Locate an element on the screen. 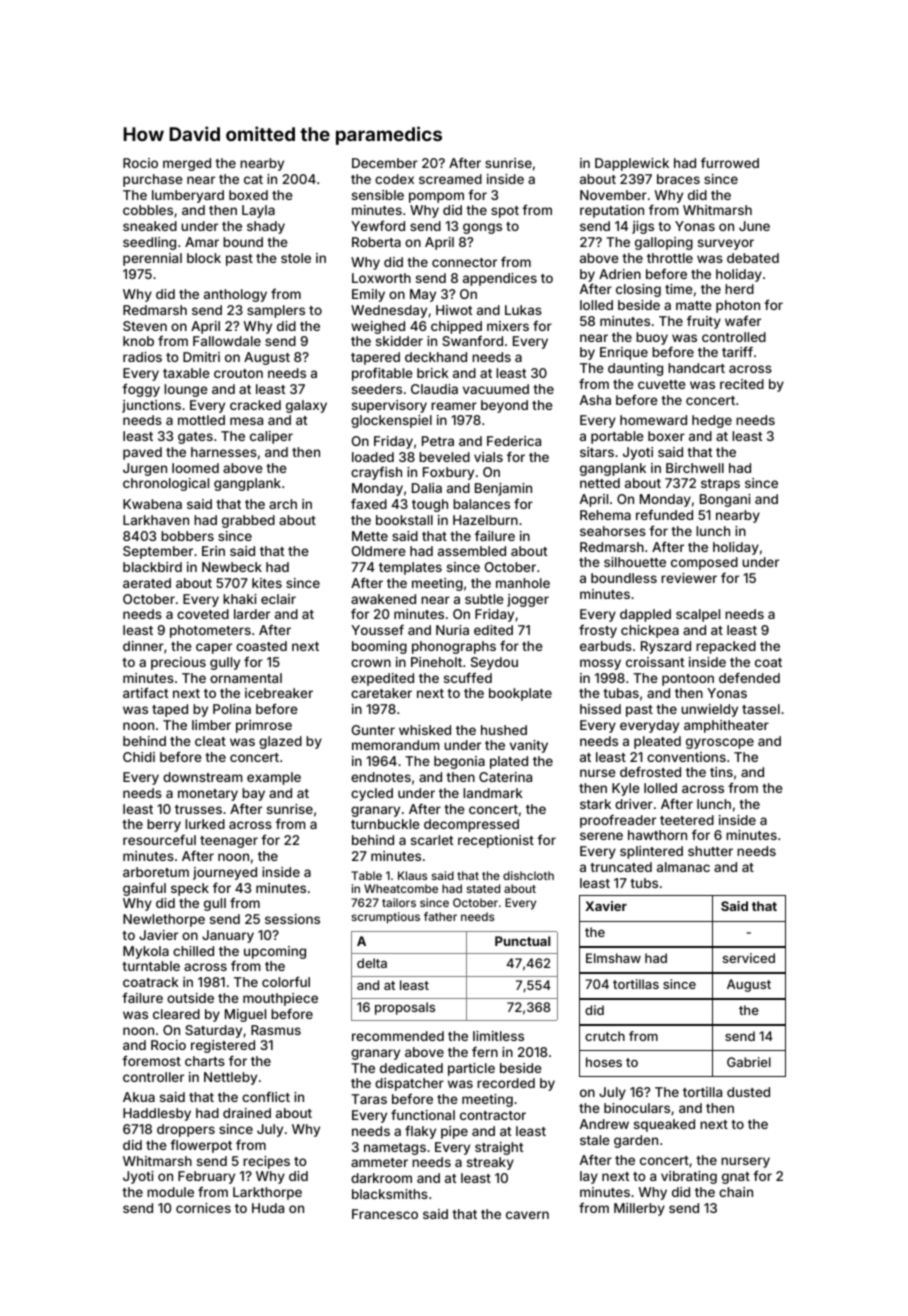 This screenshot has width=908, height=1316. Emily is located at coordinates (368, 295).
